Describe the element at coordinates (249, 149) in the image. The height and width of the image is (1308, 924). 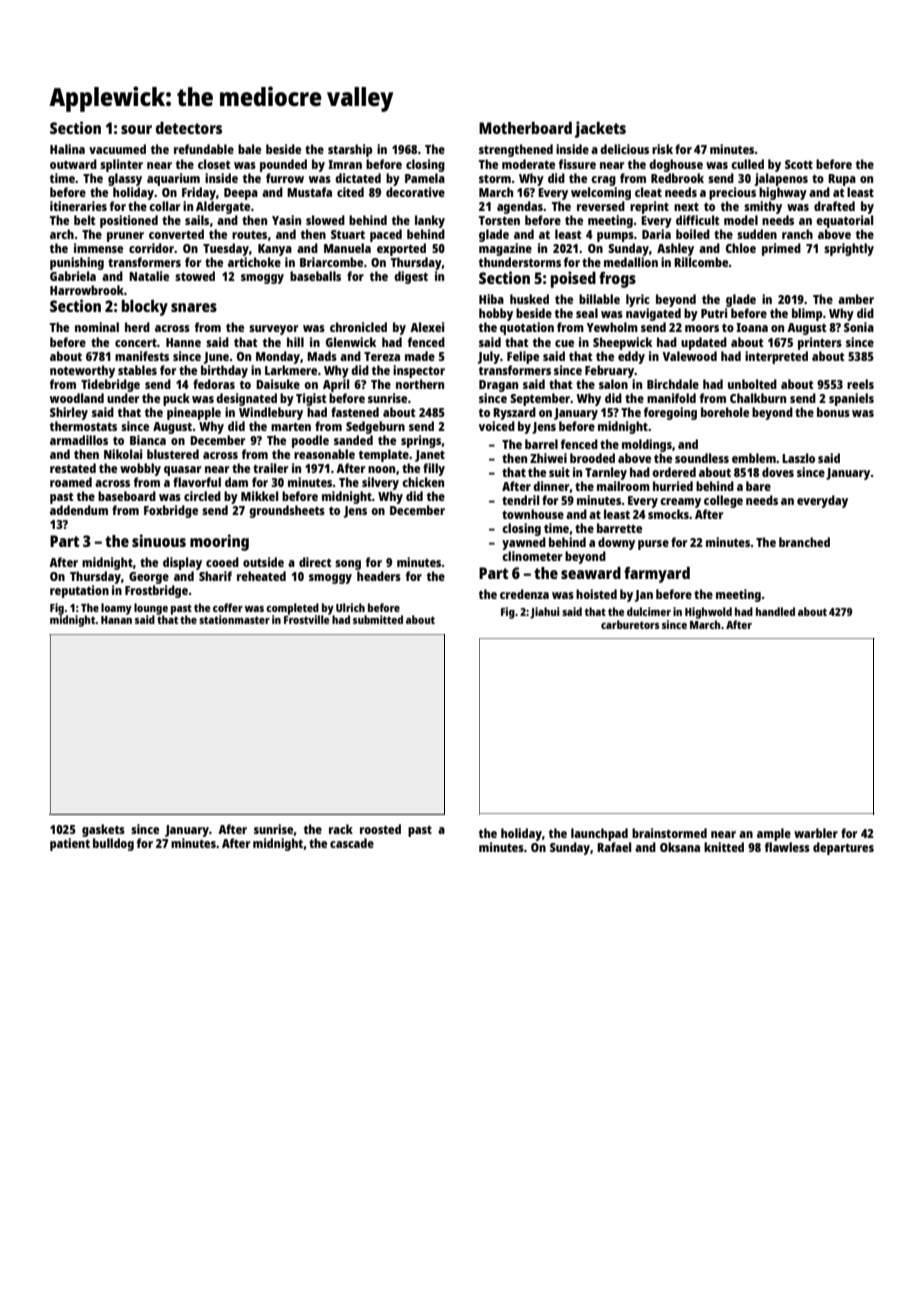
I see `bale` at that location.
